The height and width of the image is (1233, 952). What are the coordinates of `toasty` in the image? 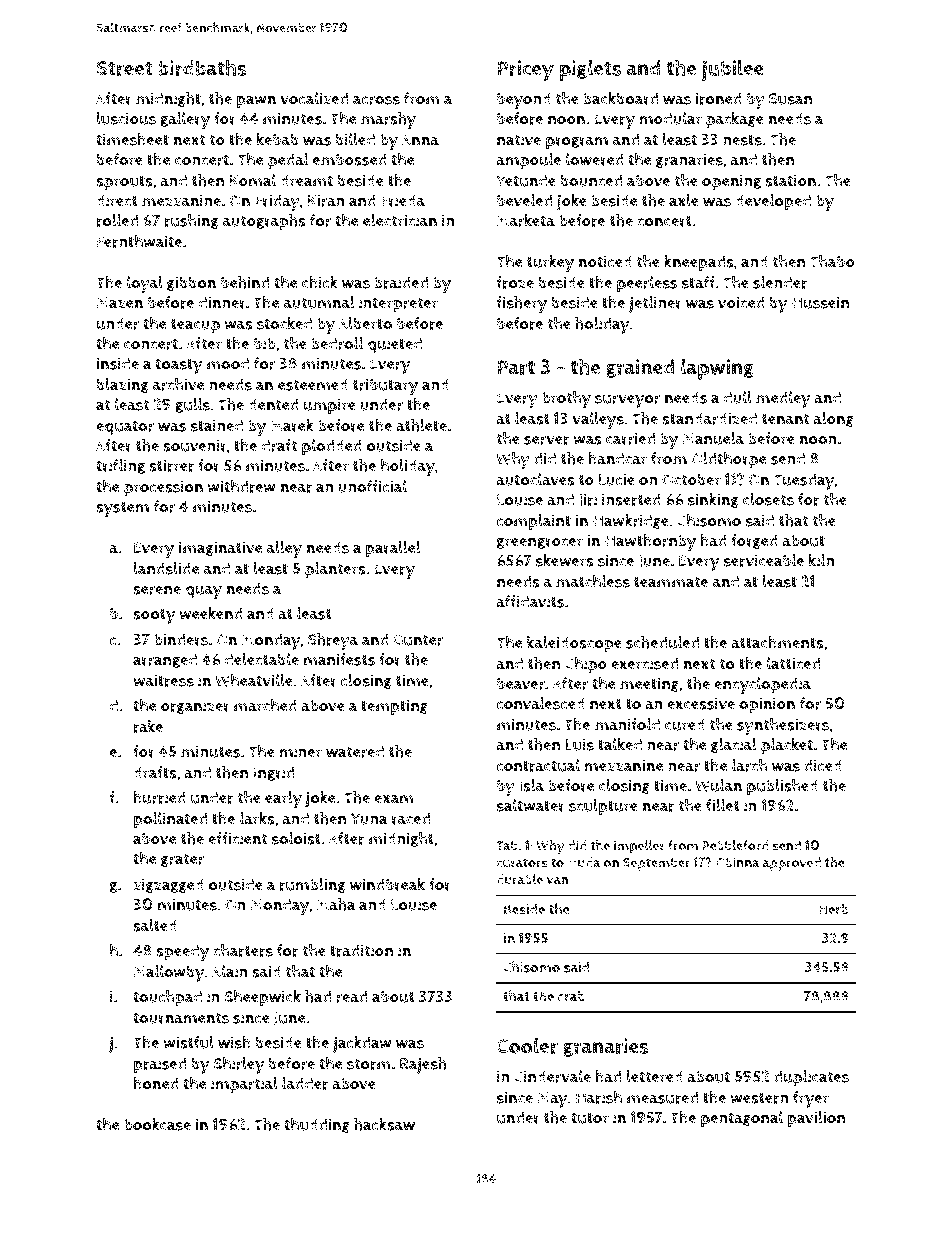 It's located at (179, 366).
